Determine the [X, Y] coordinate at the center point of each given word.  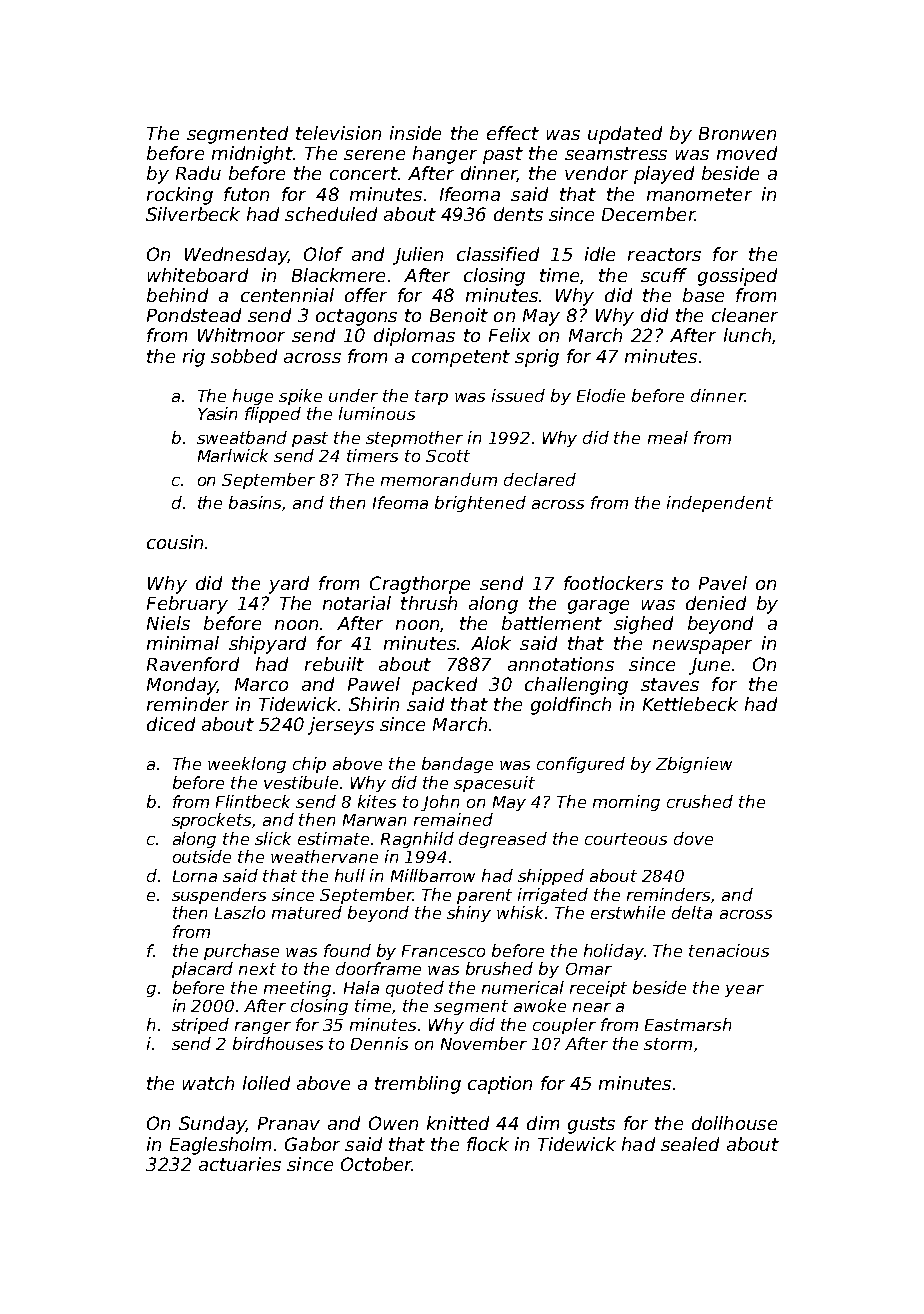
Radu [198, 173]
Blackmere [338, 275]
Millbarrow [433, 875]
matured [307, 912]
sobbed [244, 356]
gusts [591, 1125]
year [744, 991]
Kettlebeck [690, 704]
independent [720, 504]
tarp [431, 397]
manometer [699, 194]
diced [171, 724]
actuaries [240, 1164]
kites [377, 801]
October [376, 1164]
